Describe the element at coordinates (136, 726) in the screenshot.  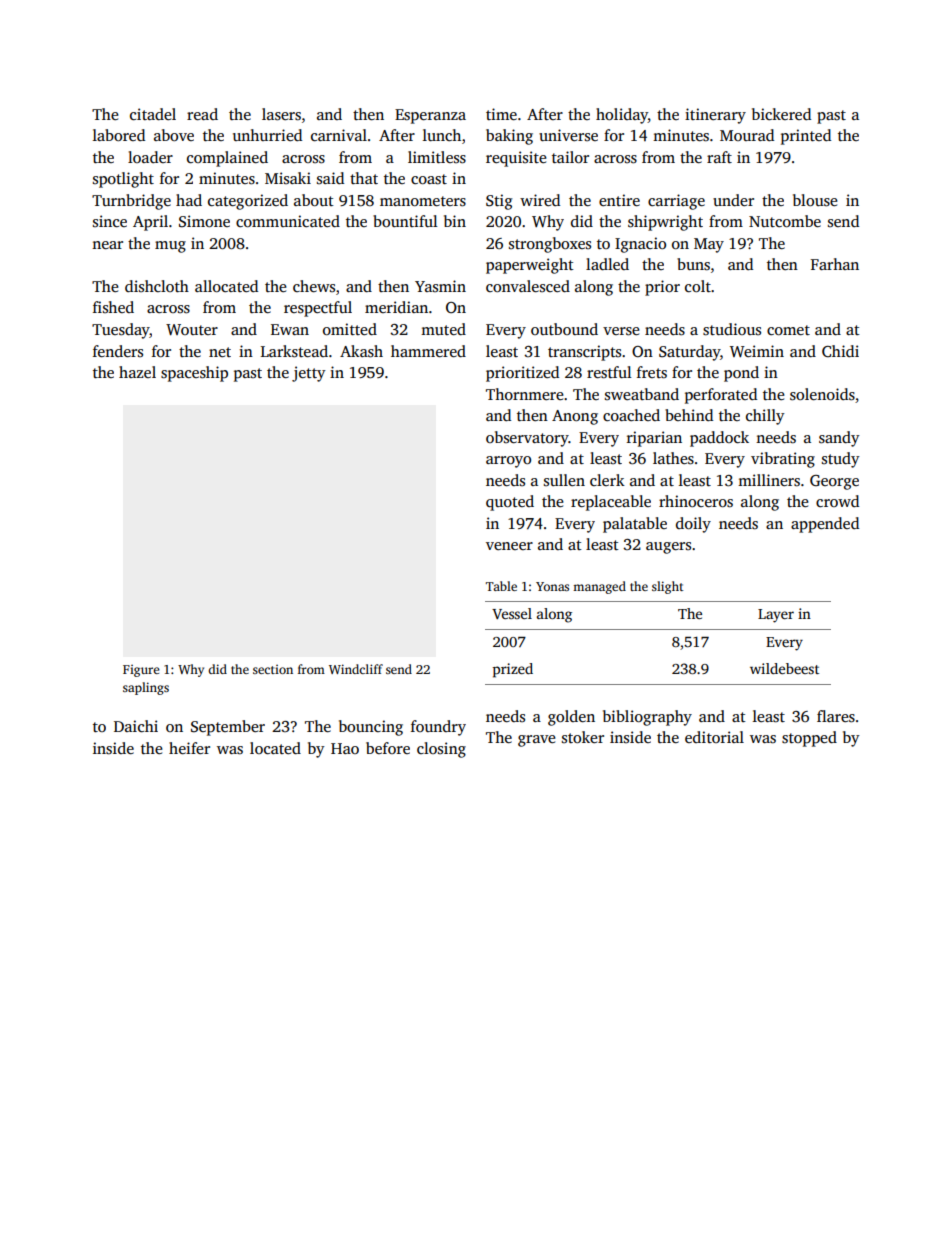
I see `Daichi` at that location.
